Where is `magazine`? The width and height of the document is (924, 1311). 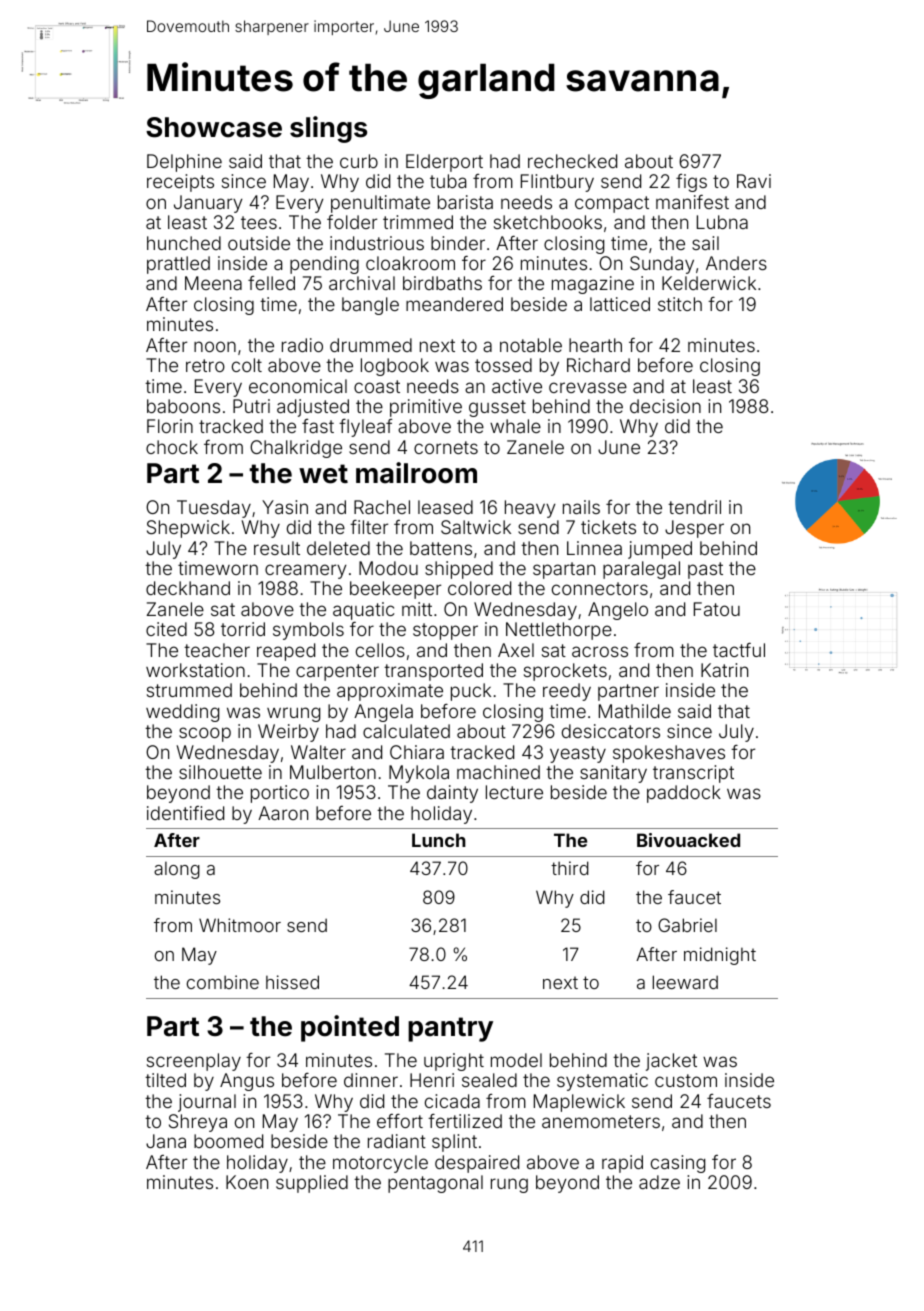
magazine is located at coordinates (593, 285).
